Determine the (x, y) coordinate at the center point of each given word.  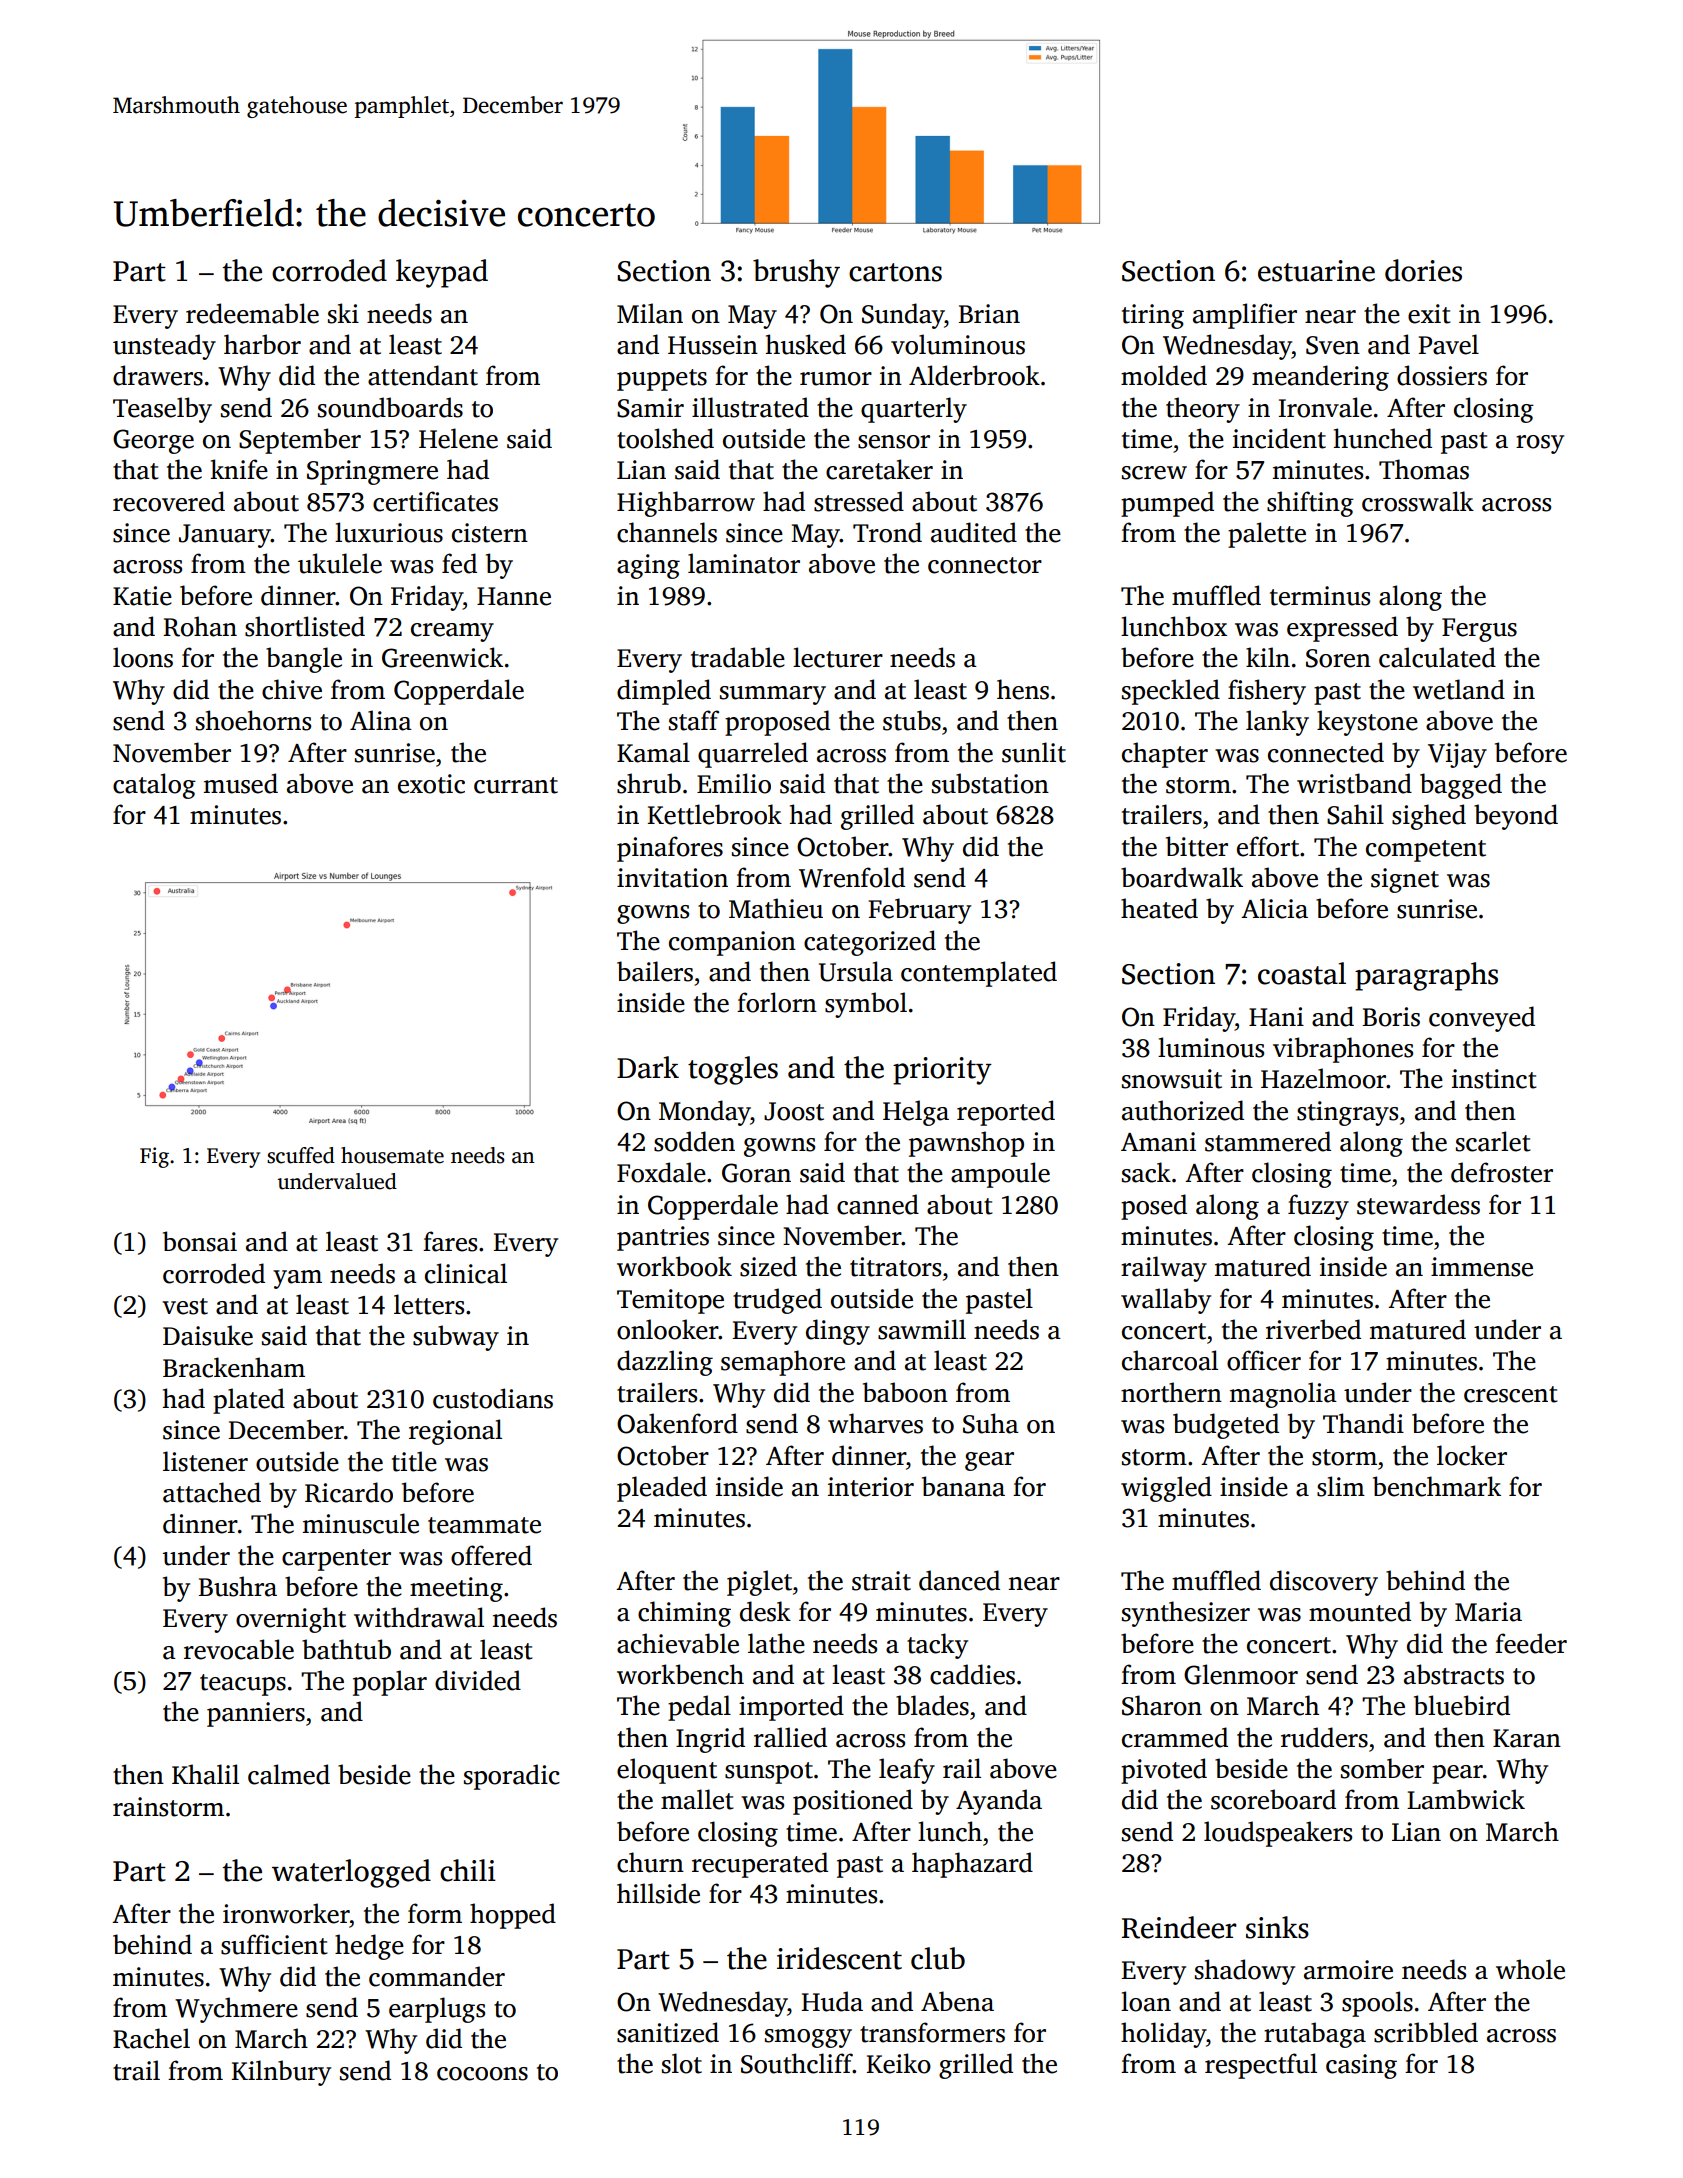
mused (241, 783)
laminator (744, 563)
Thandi (1363, 1423)
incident (1279, 438)
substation (990, 783)
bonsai (200, 1241)
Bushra (238, 1586)
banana (963, 1486)
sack (1146, 1172)
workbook (674, 1266)
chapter (1165, 755)
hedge (369, 1947)
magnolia (1283, 1395)
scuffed (301, 1155)
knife (239, 469)
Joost (794, 1111)
